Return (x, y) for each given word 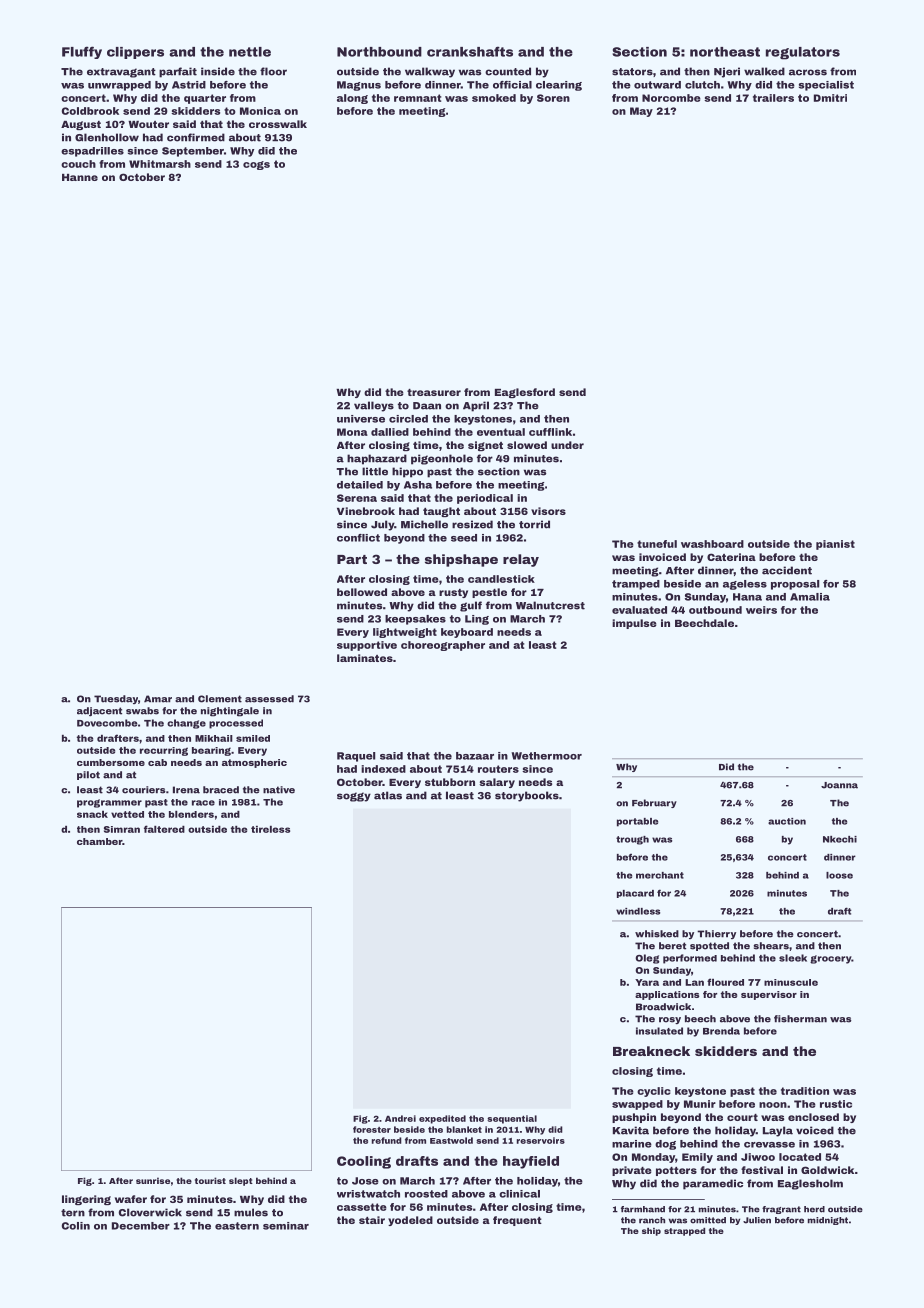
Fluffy (82, 52)
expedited (442, 1119)
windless (638, 911)
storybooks (527, 796)
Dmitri (830, 98)
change (186, 724)
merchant (660, 875)
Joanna (839, 785)
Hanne (80, 177)
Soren (553, 98)
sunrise (153, 1180)
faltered (164, 829)
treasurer (434, 392)
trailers (773, 98)
